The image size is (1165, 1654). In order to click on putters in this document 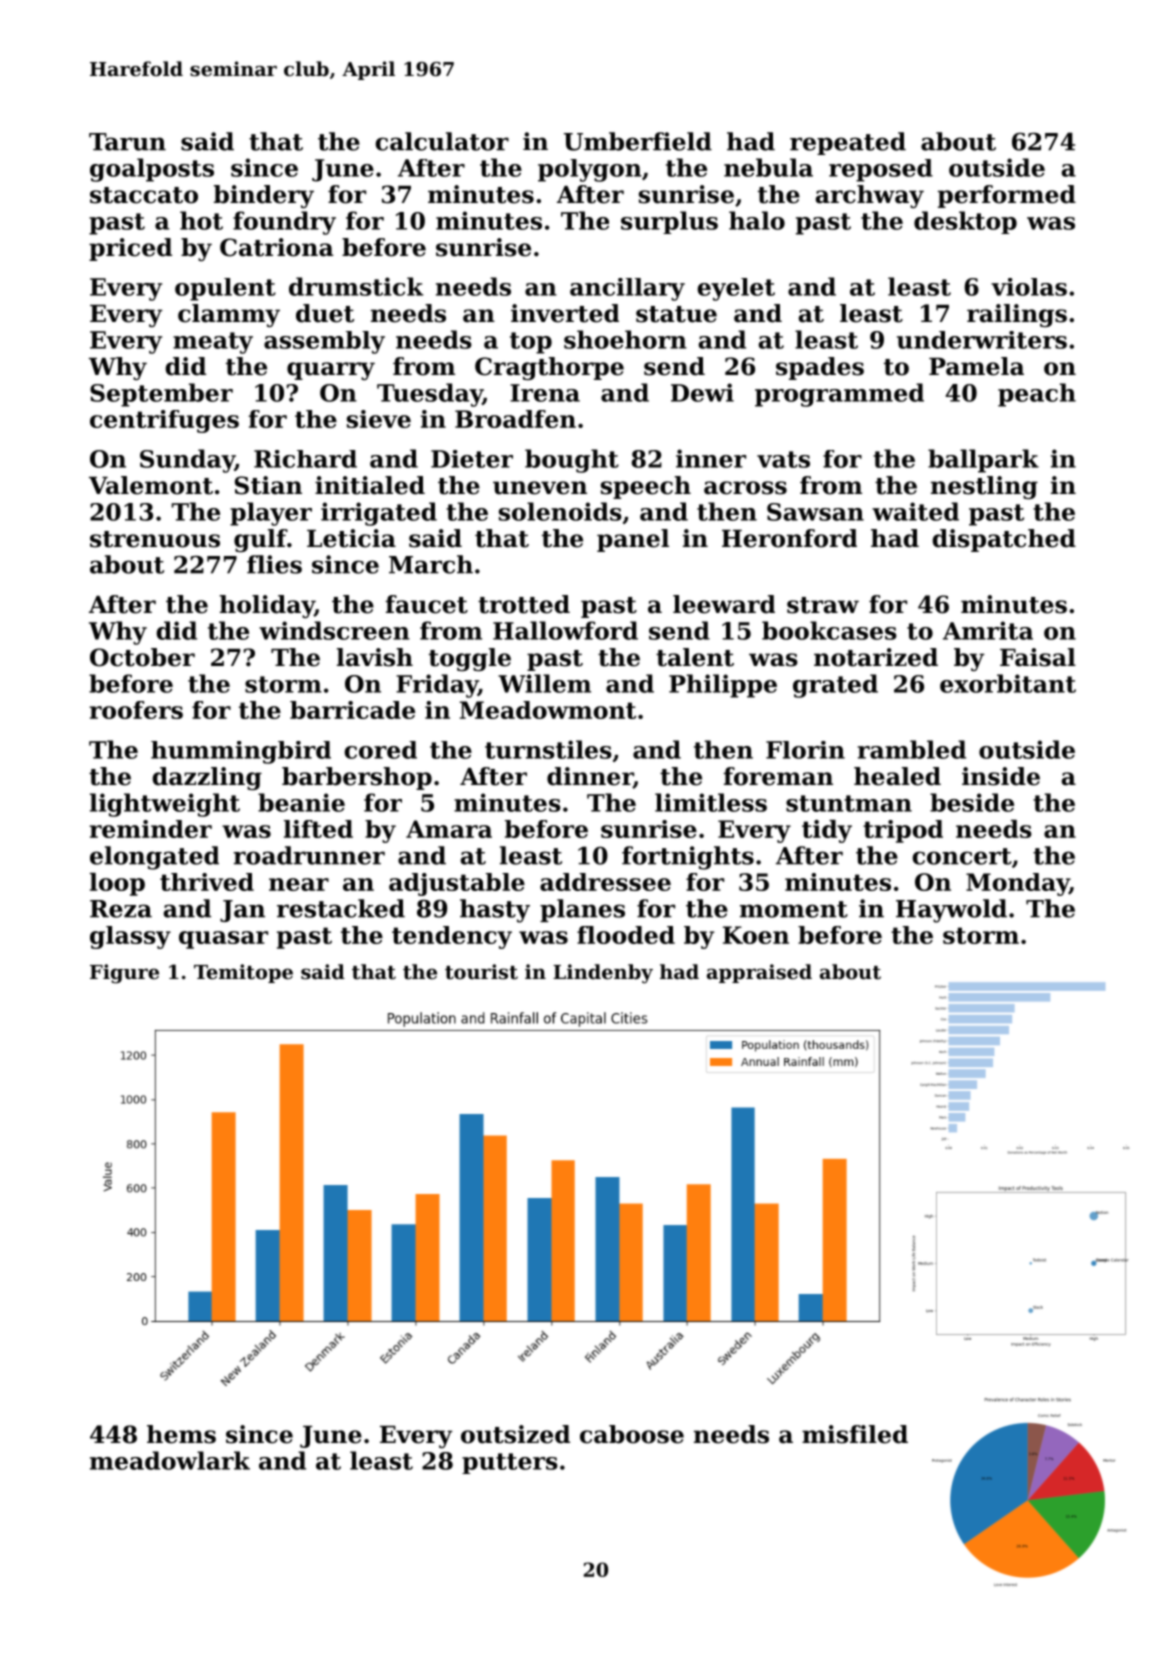, I will do `click(510, 1463)`.
